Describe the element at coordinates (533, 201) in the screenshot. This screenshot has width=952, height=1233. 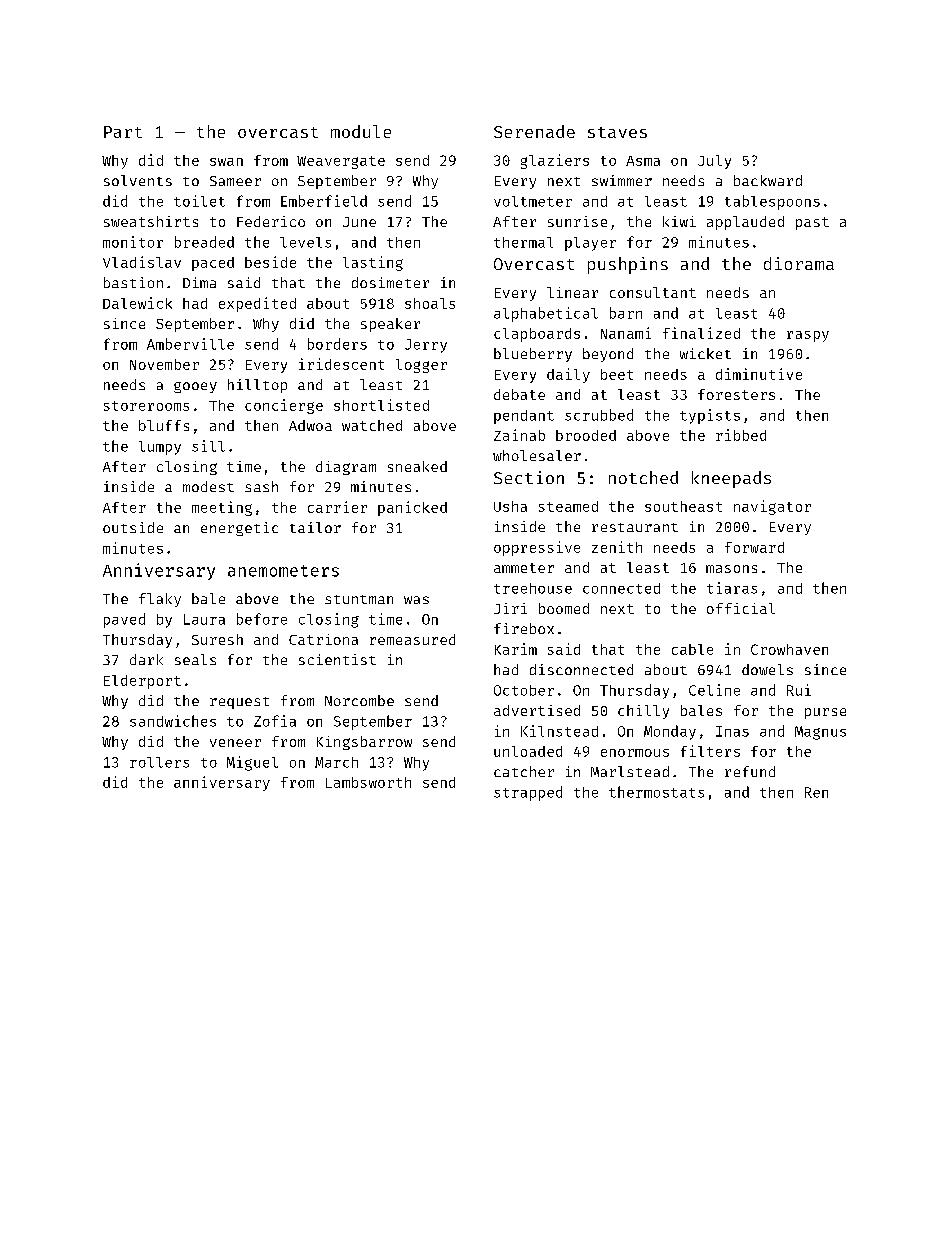
I see `voltmeter` at that location.
